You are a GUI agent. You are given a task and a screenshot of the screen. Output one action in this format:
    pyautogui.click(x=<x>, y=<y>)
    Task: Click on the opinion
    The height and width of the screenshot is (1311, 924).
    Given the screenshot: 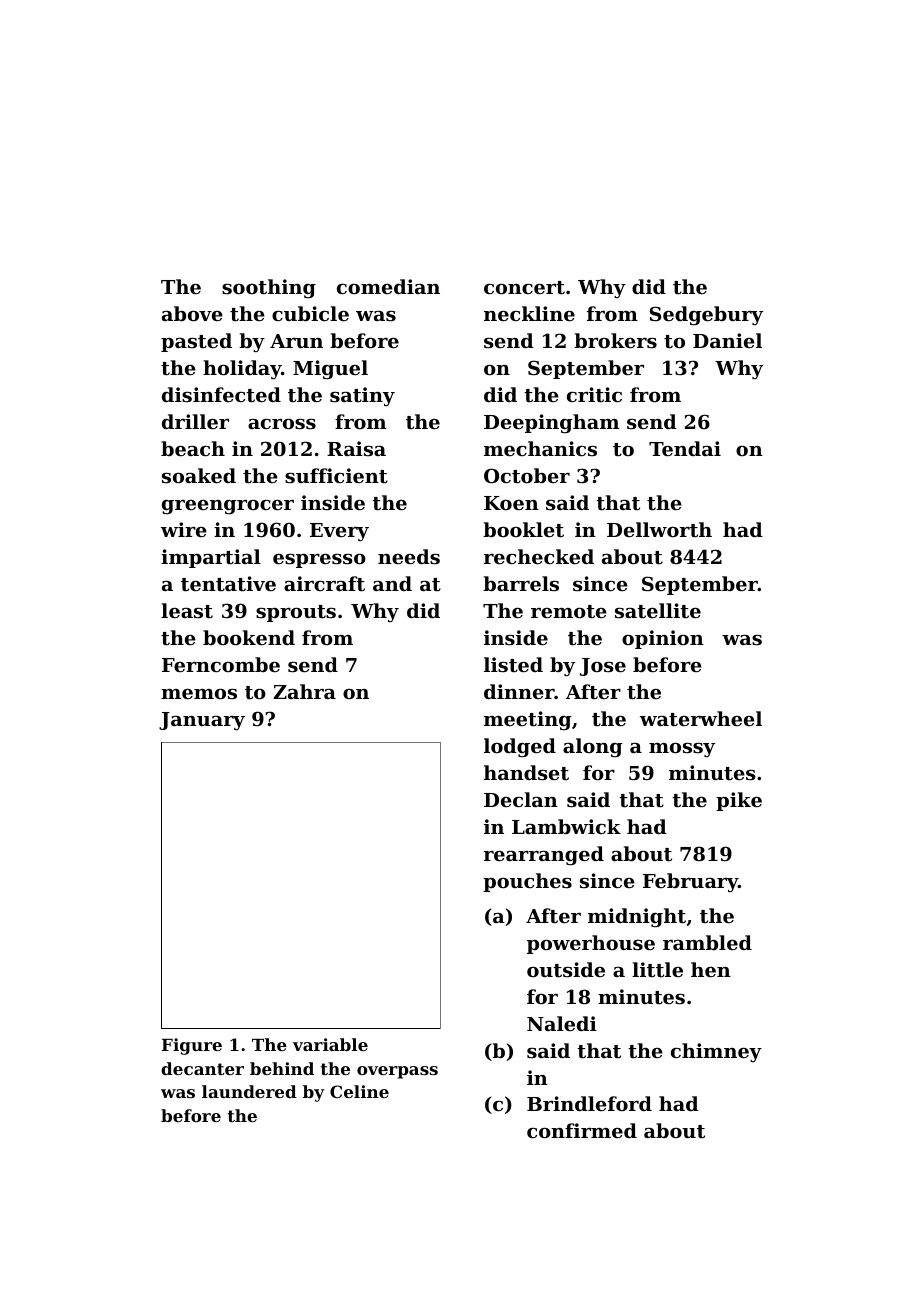 What is the action you would take?
    pyautogui.click(x=663, y=639)
